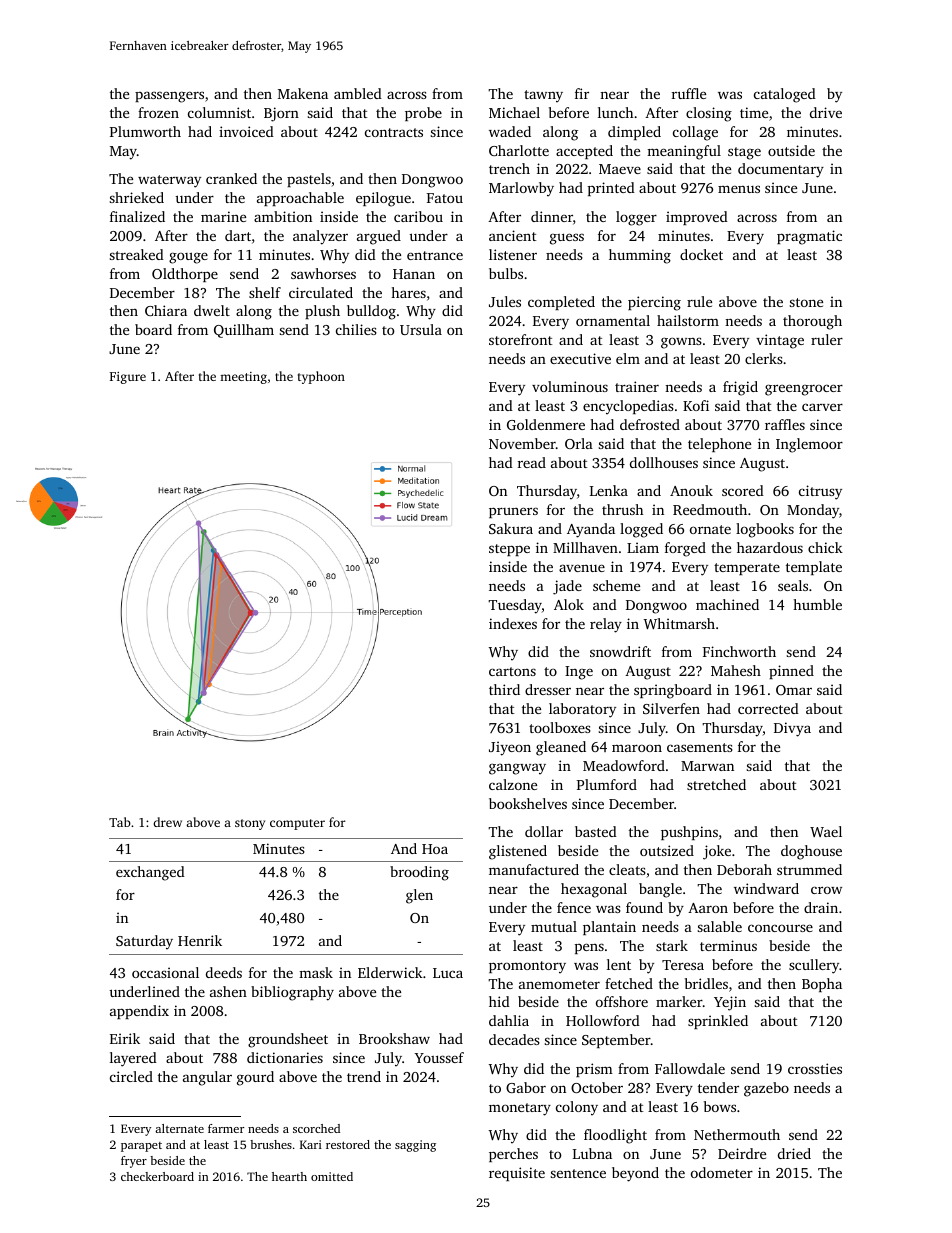  What do you see at coordinates (250, 824) in the screenshot?
I see `stony` at bounding box center [250, 824].
